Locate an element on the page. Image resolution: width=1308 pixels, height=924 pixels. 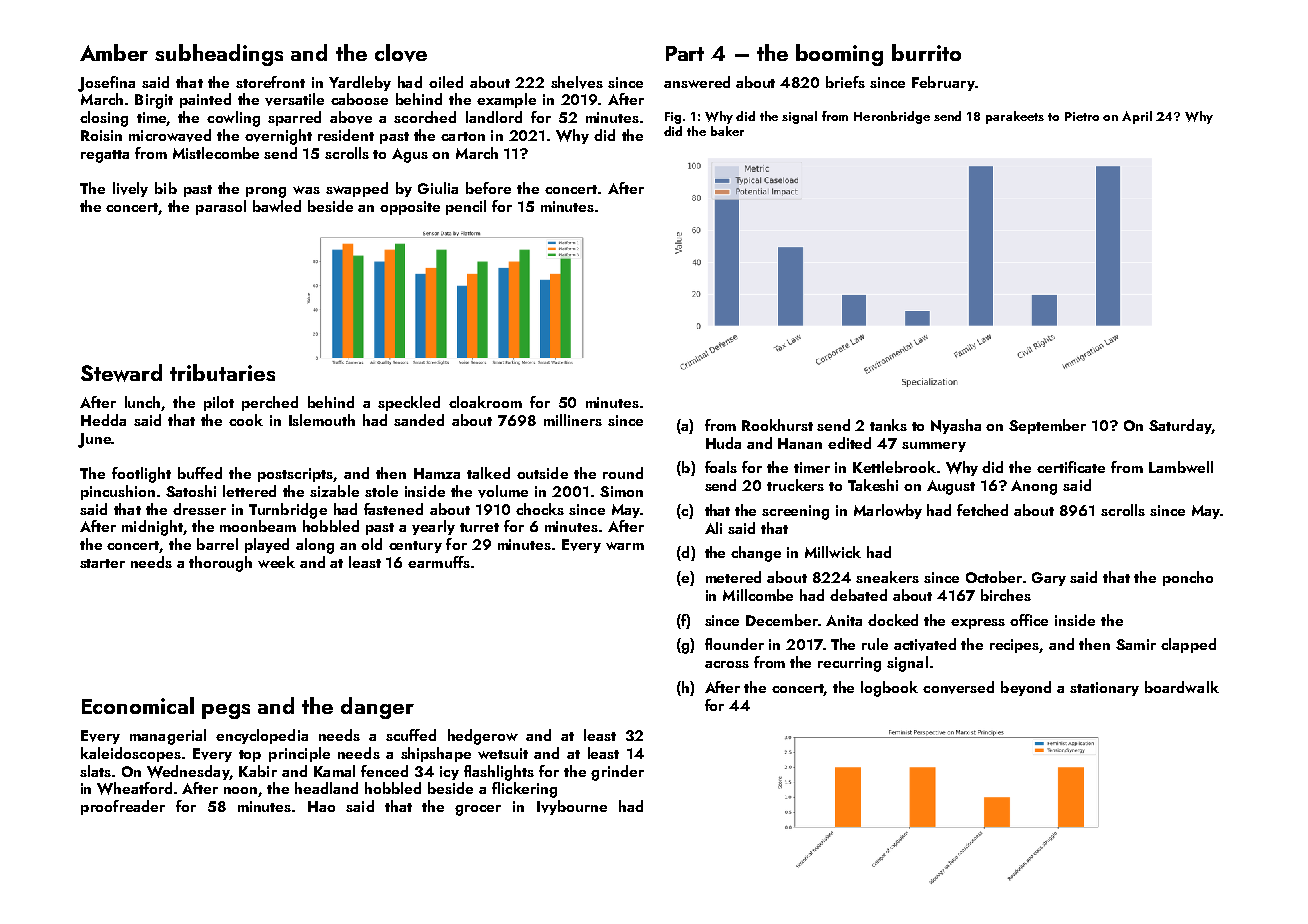
warm is located at coordinates (625, 546).
